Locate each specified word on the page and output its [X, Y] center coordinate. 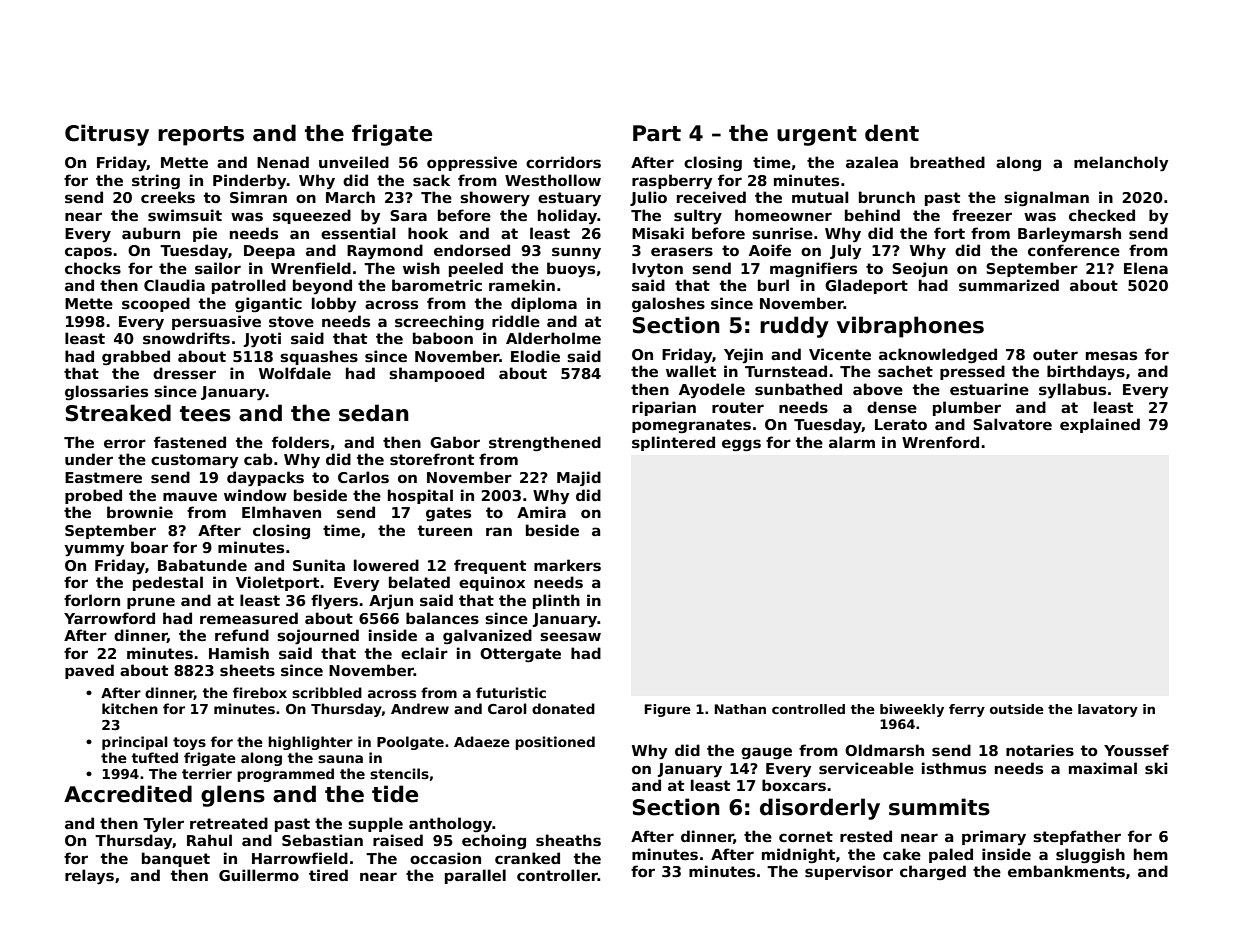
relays [89, 877]
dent [892, 133]
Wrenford [940, 442]
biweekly [912, 710]
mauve [190, 496]
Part [657, 133]
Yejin [743, 355]
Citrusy [107, 135]
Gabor [455, 442]
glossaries [106, 392]
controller [557, 875]
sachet [905, 371]
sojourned [318, 637]
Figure [668, 710]
